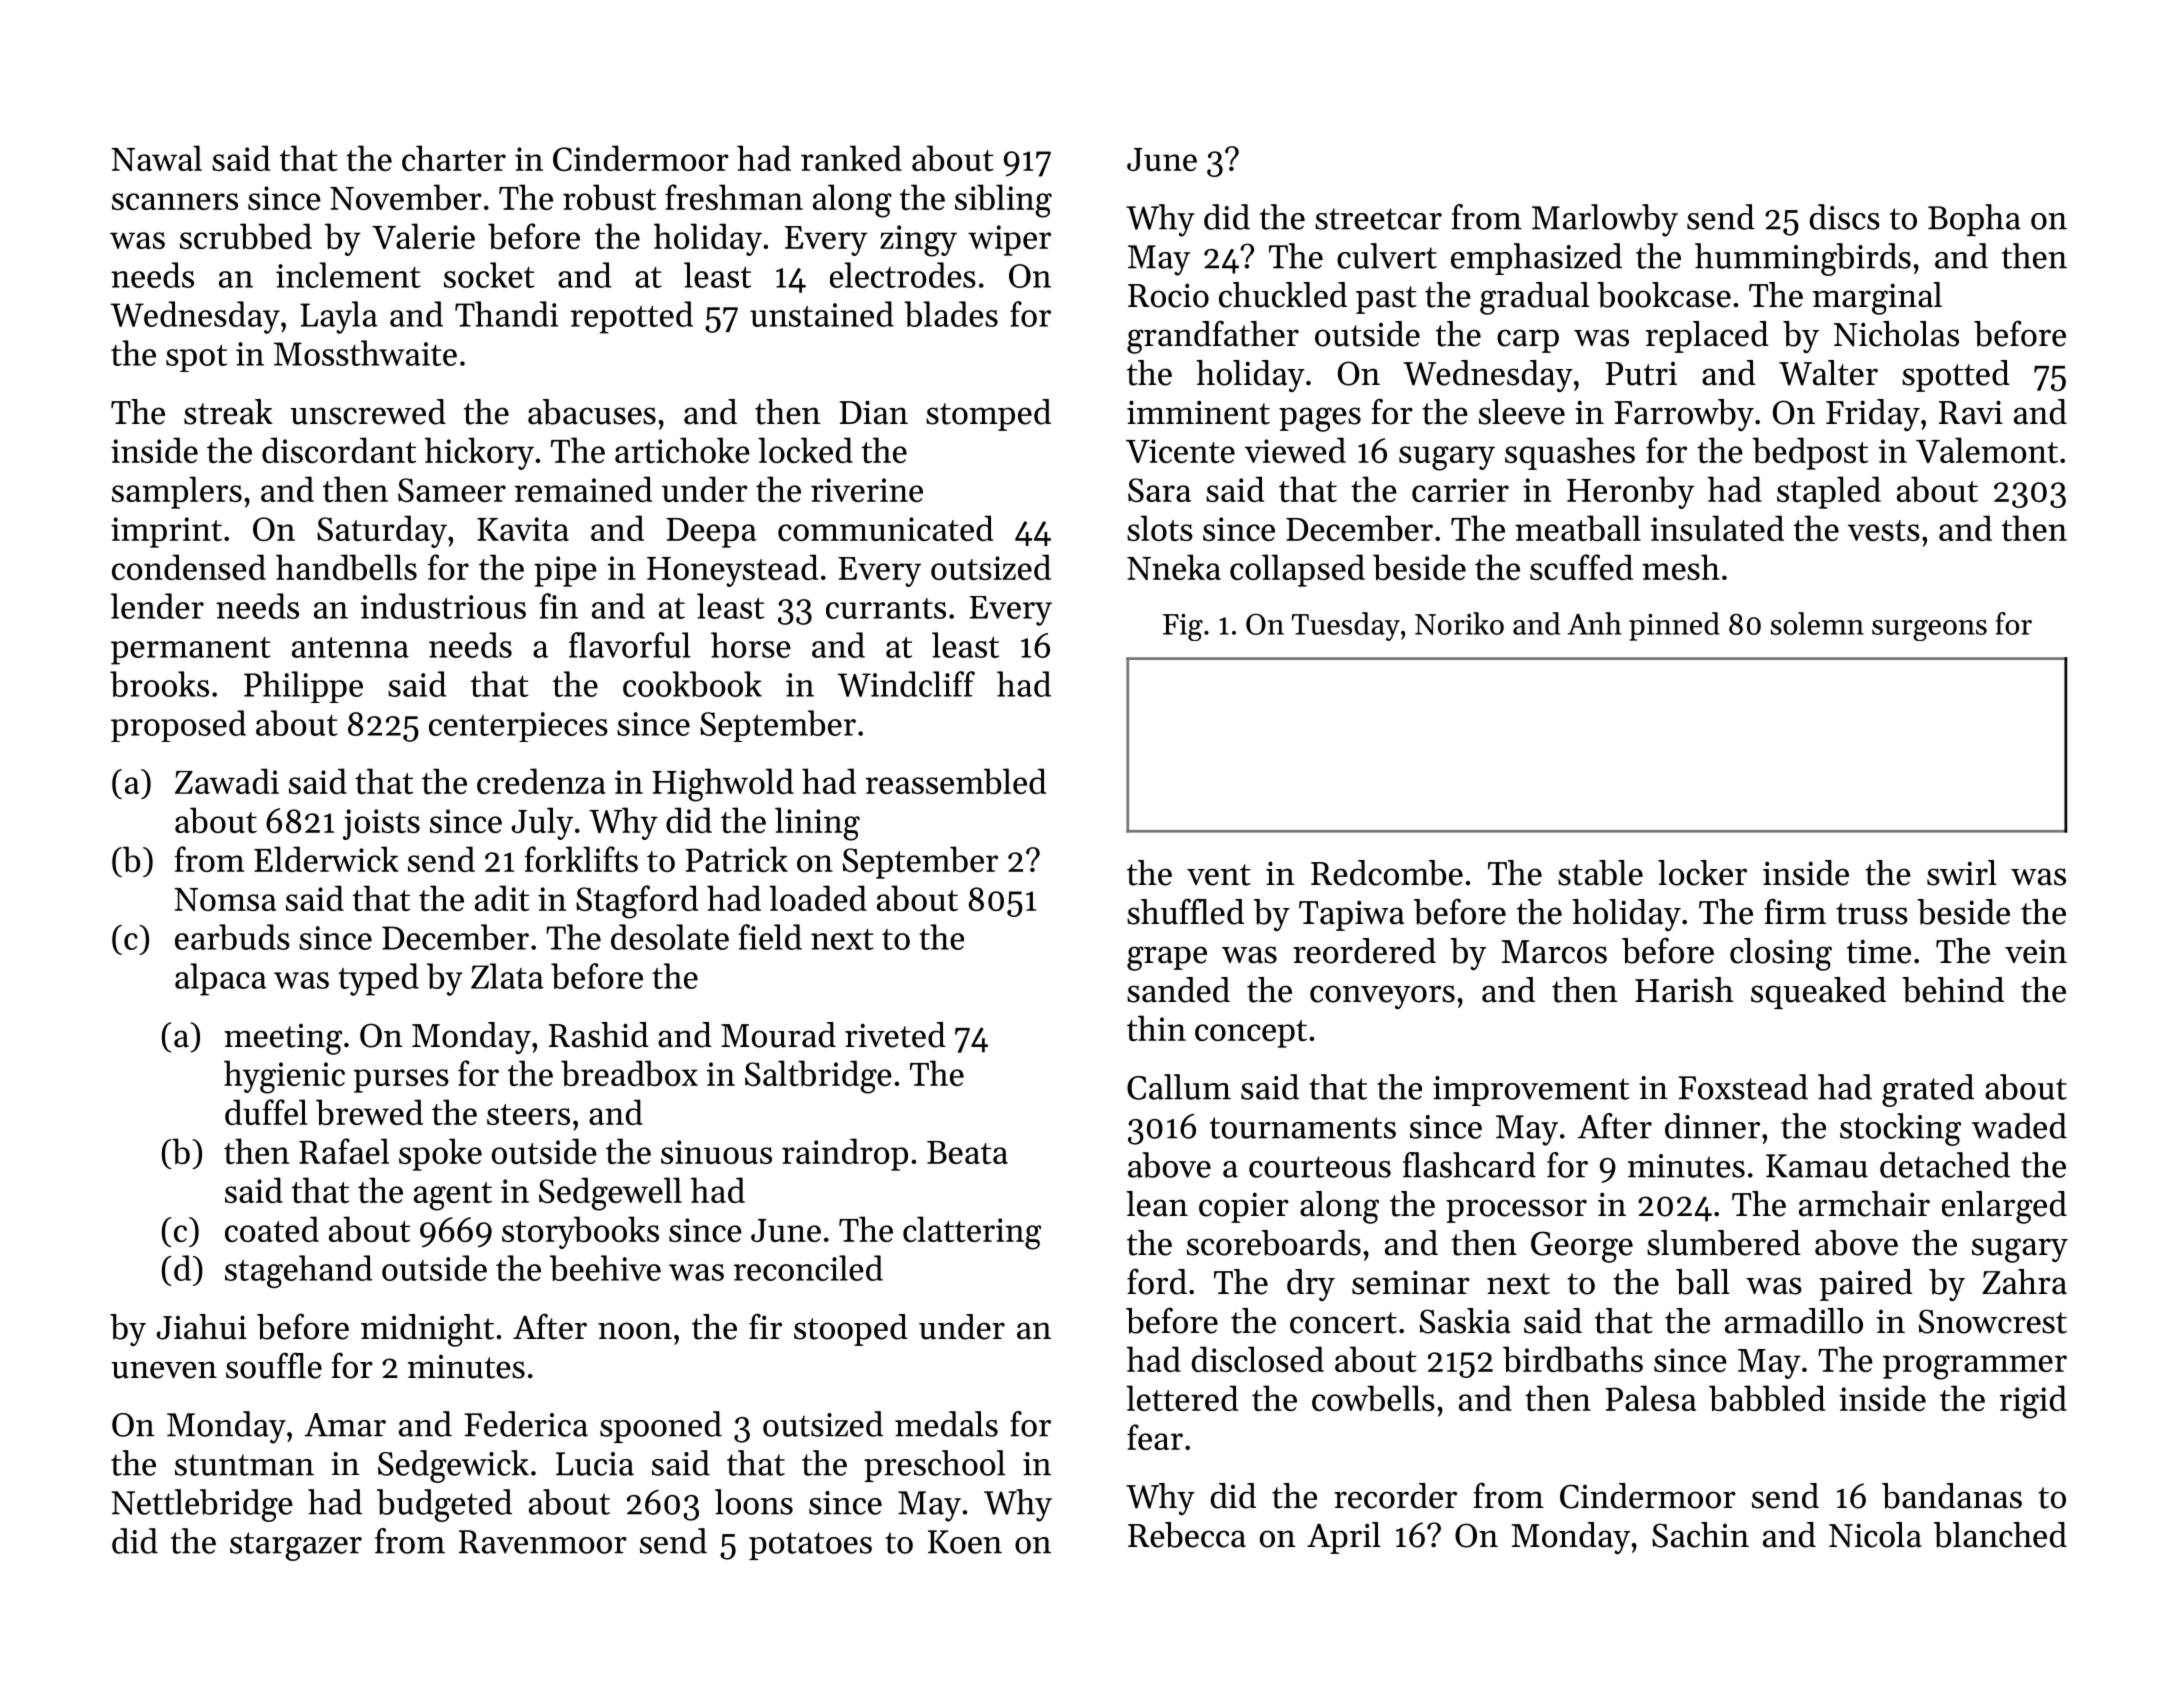 The image size is (2178, 1683). I want to click on vein, so click(2036, 951).
